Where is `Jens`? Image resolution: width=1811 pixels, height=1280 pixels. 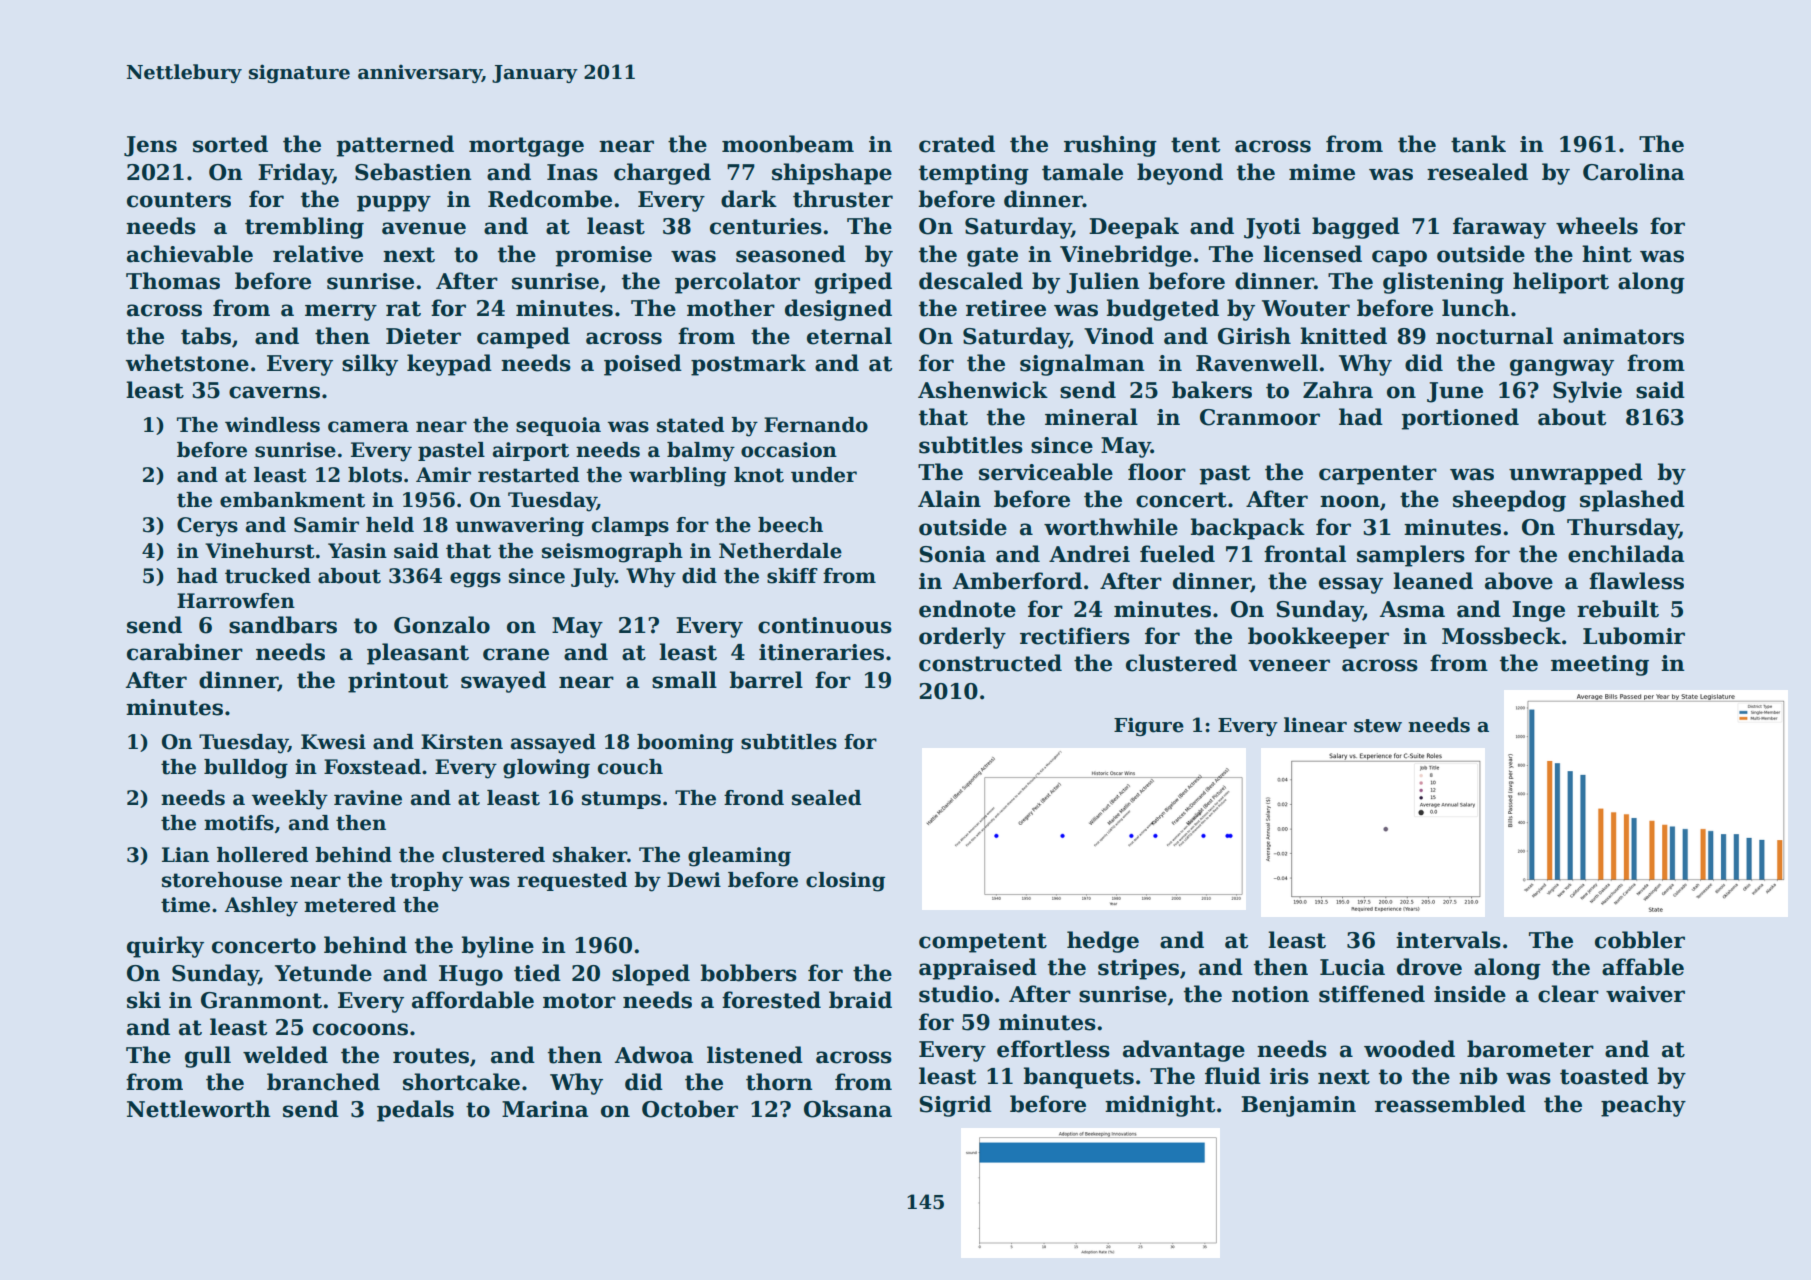 Jens is located at coordinates (150, 146).
